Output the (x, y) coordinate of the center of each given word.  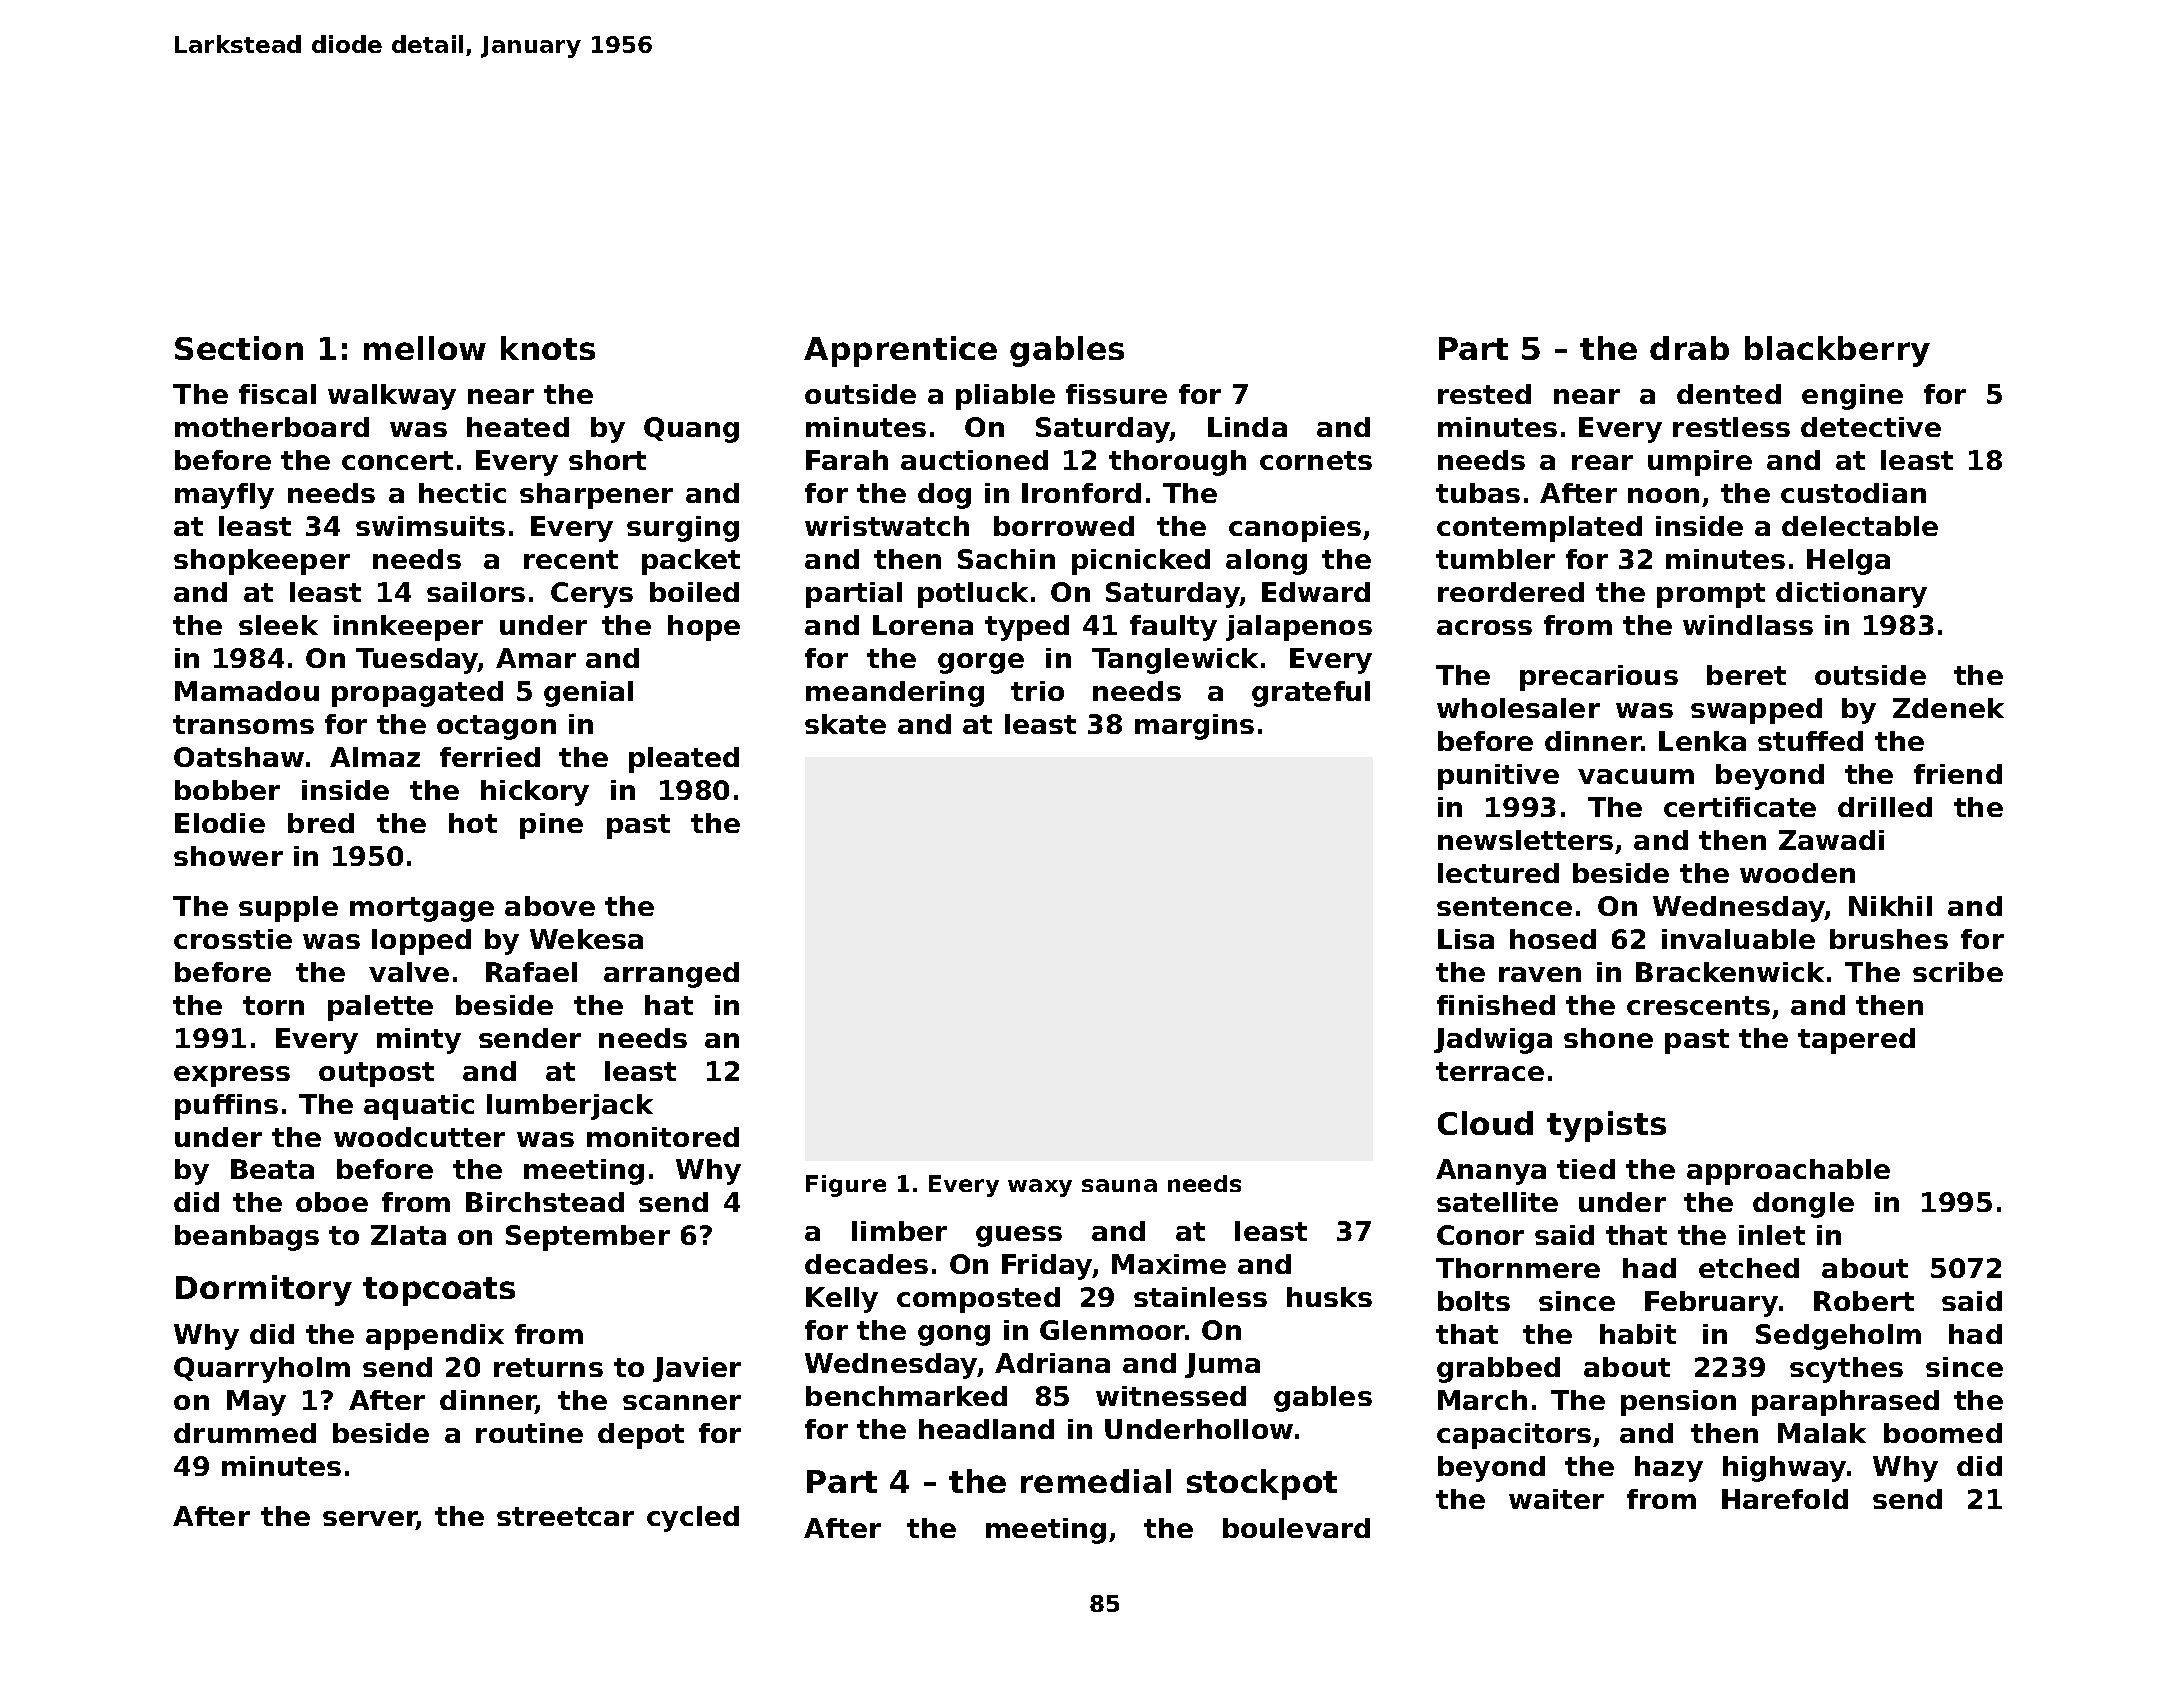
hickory (535, 793)
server (370, 1520)
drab (1689, 348)
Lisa (1466, 939)
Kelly (842, 1300)
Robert (1864, 1301)
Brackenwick (1730, 972)
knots (548, 348)
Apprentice (900, 351)
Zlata (408, 1235)
